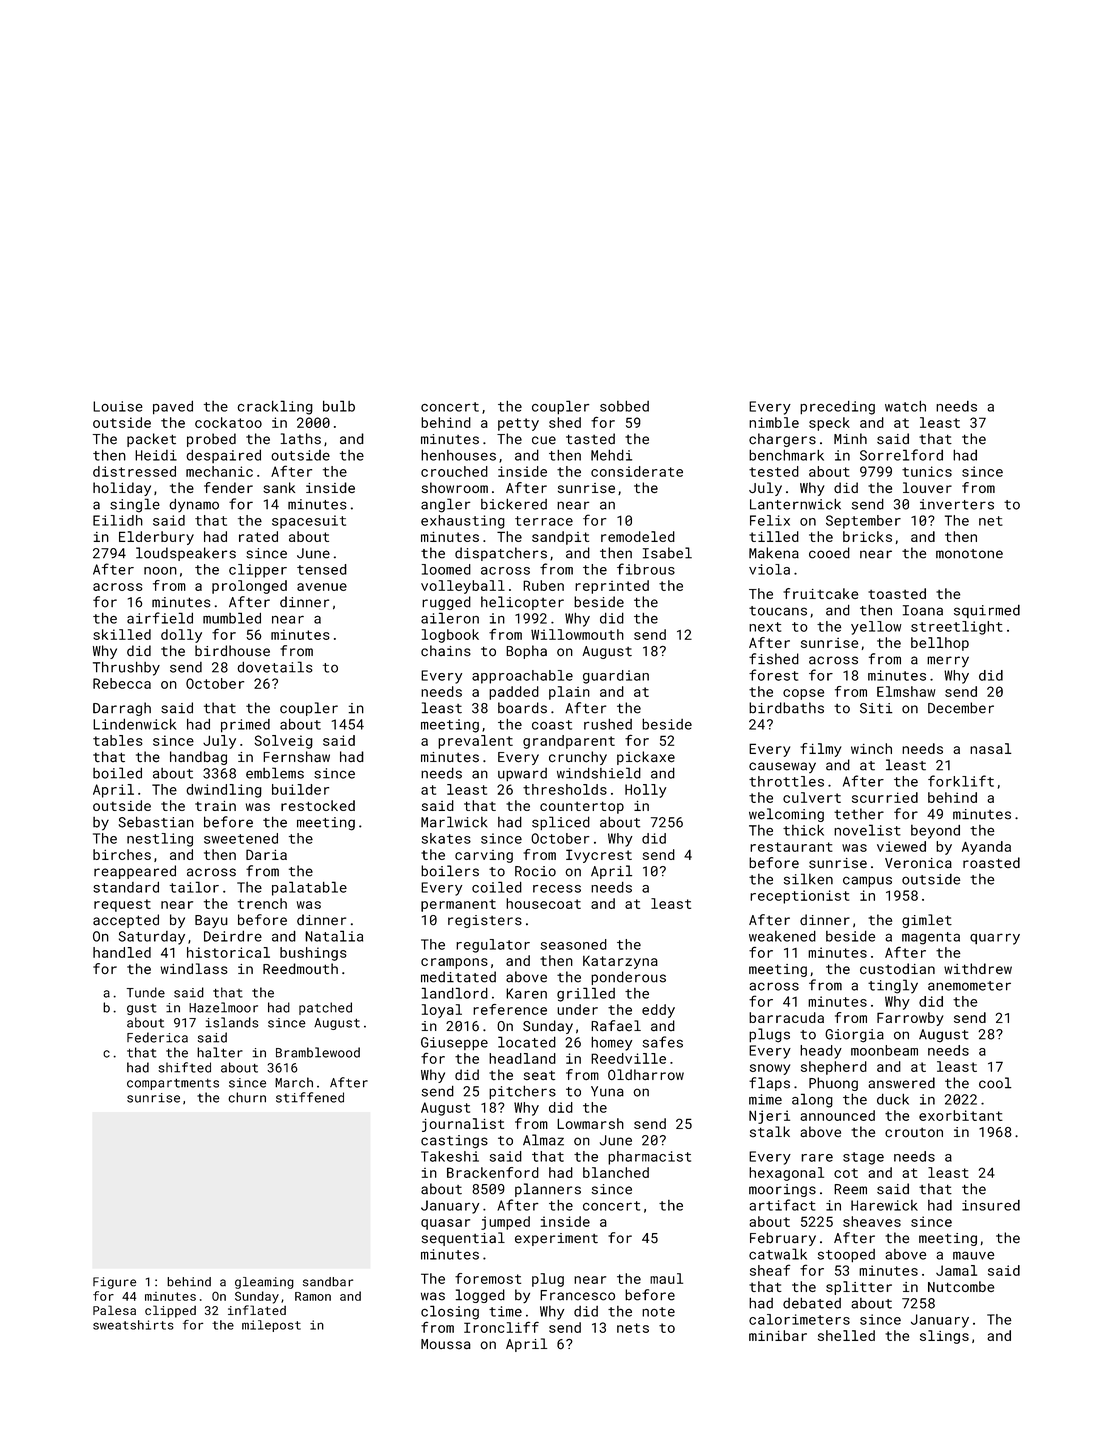 The image size is (1119, 1449). What do you see at coordinates (624, 406) in the page?
I see `sobbed` at bounding box center [624, 406].
